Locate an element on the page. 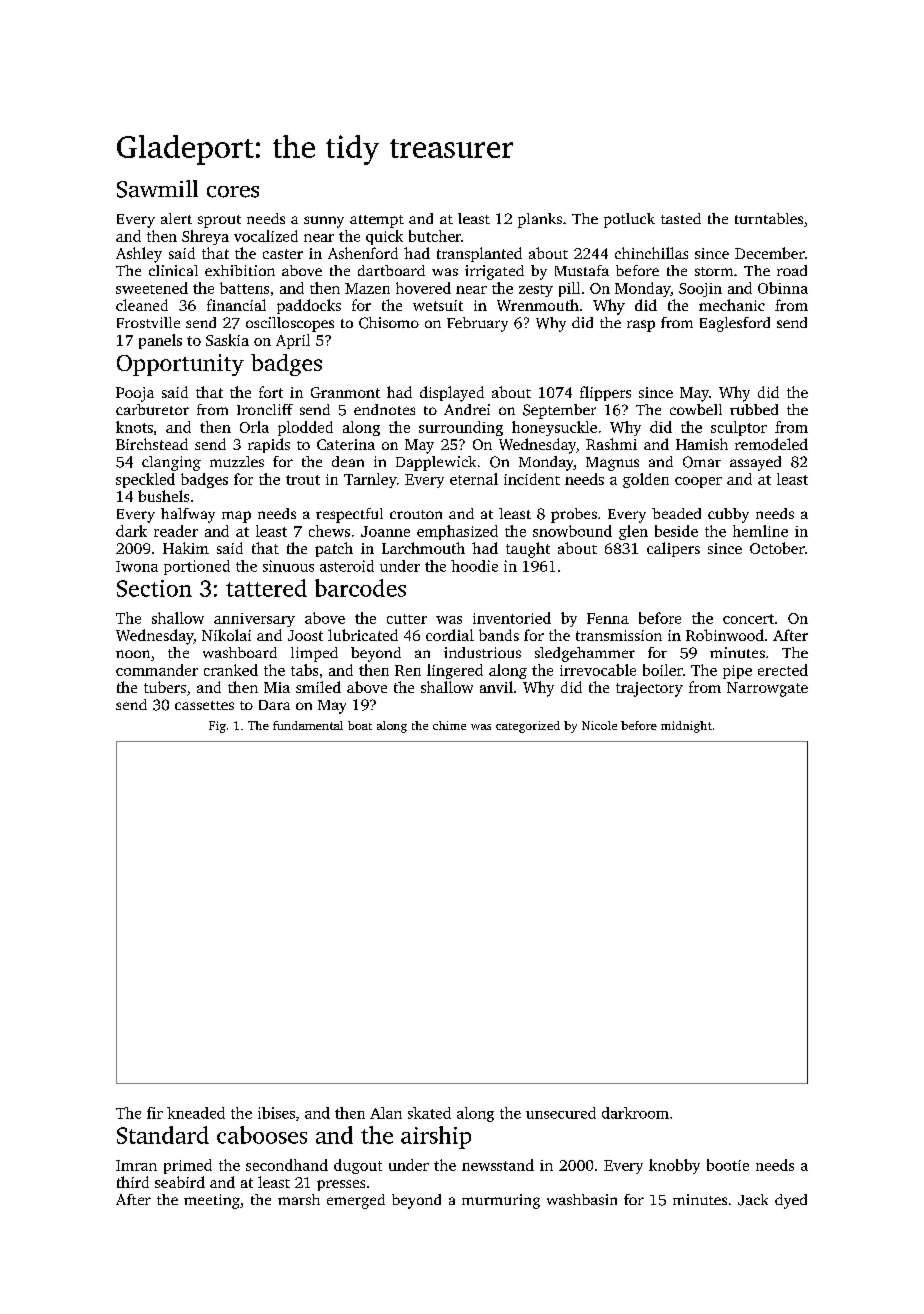  Ironcliff is located at coordinates (265, 409).
